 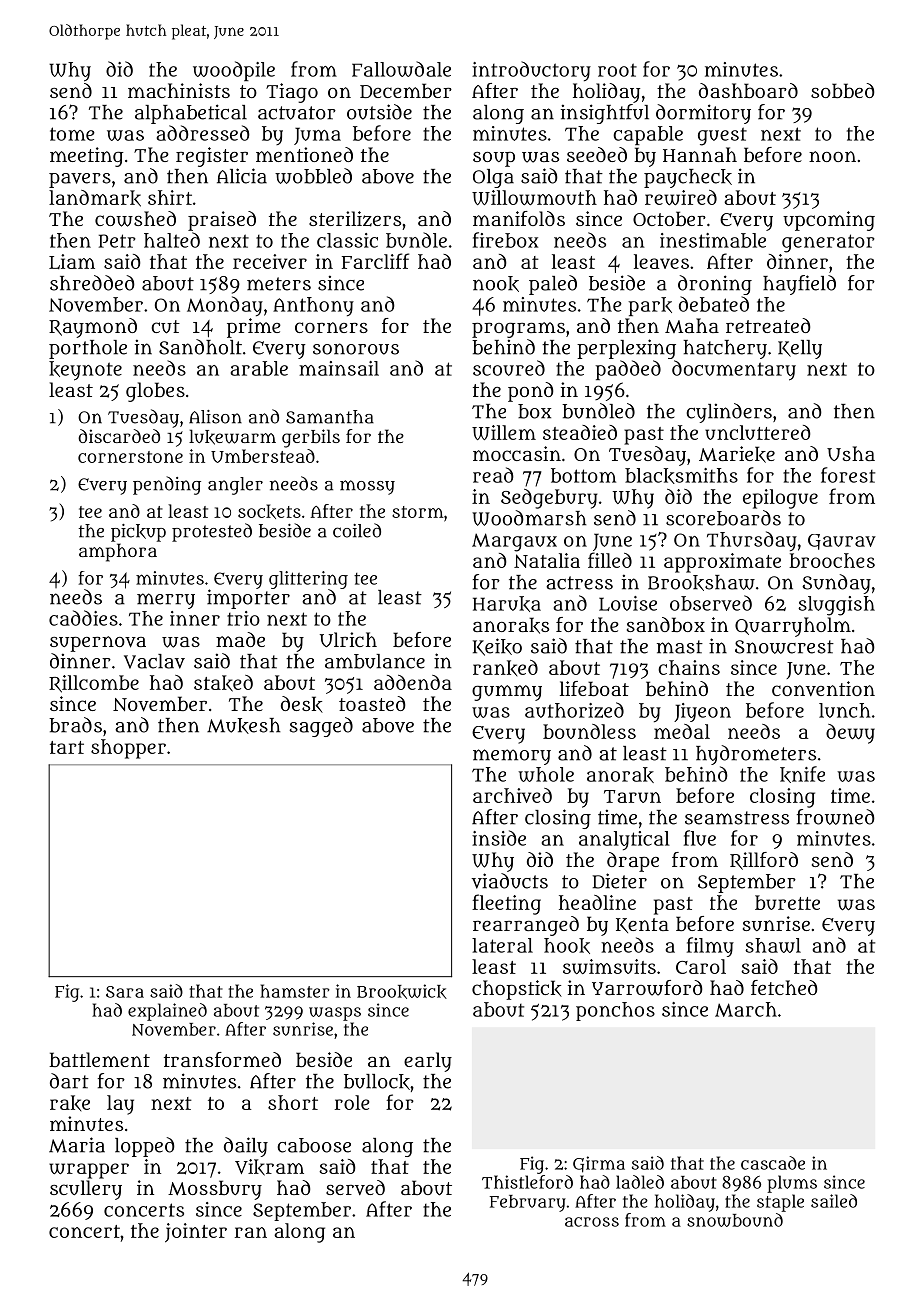 I want to click on machinists, so click(x=179, y=90).
